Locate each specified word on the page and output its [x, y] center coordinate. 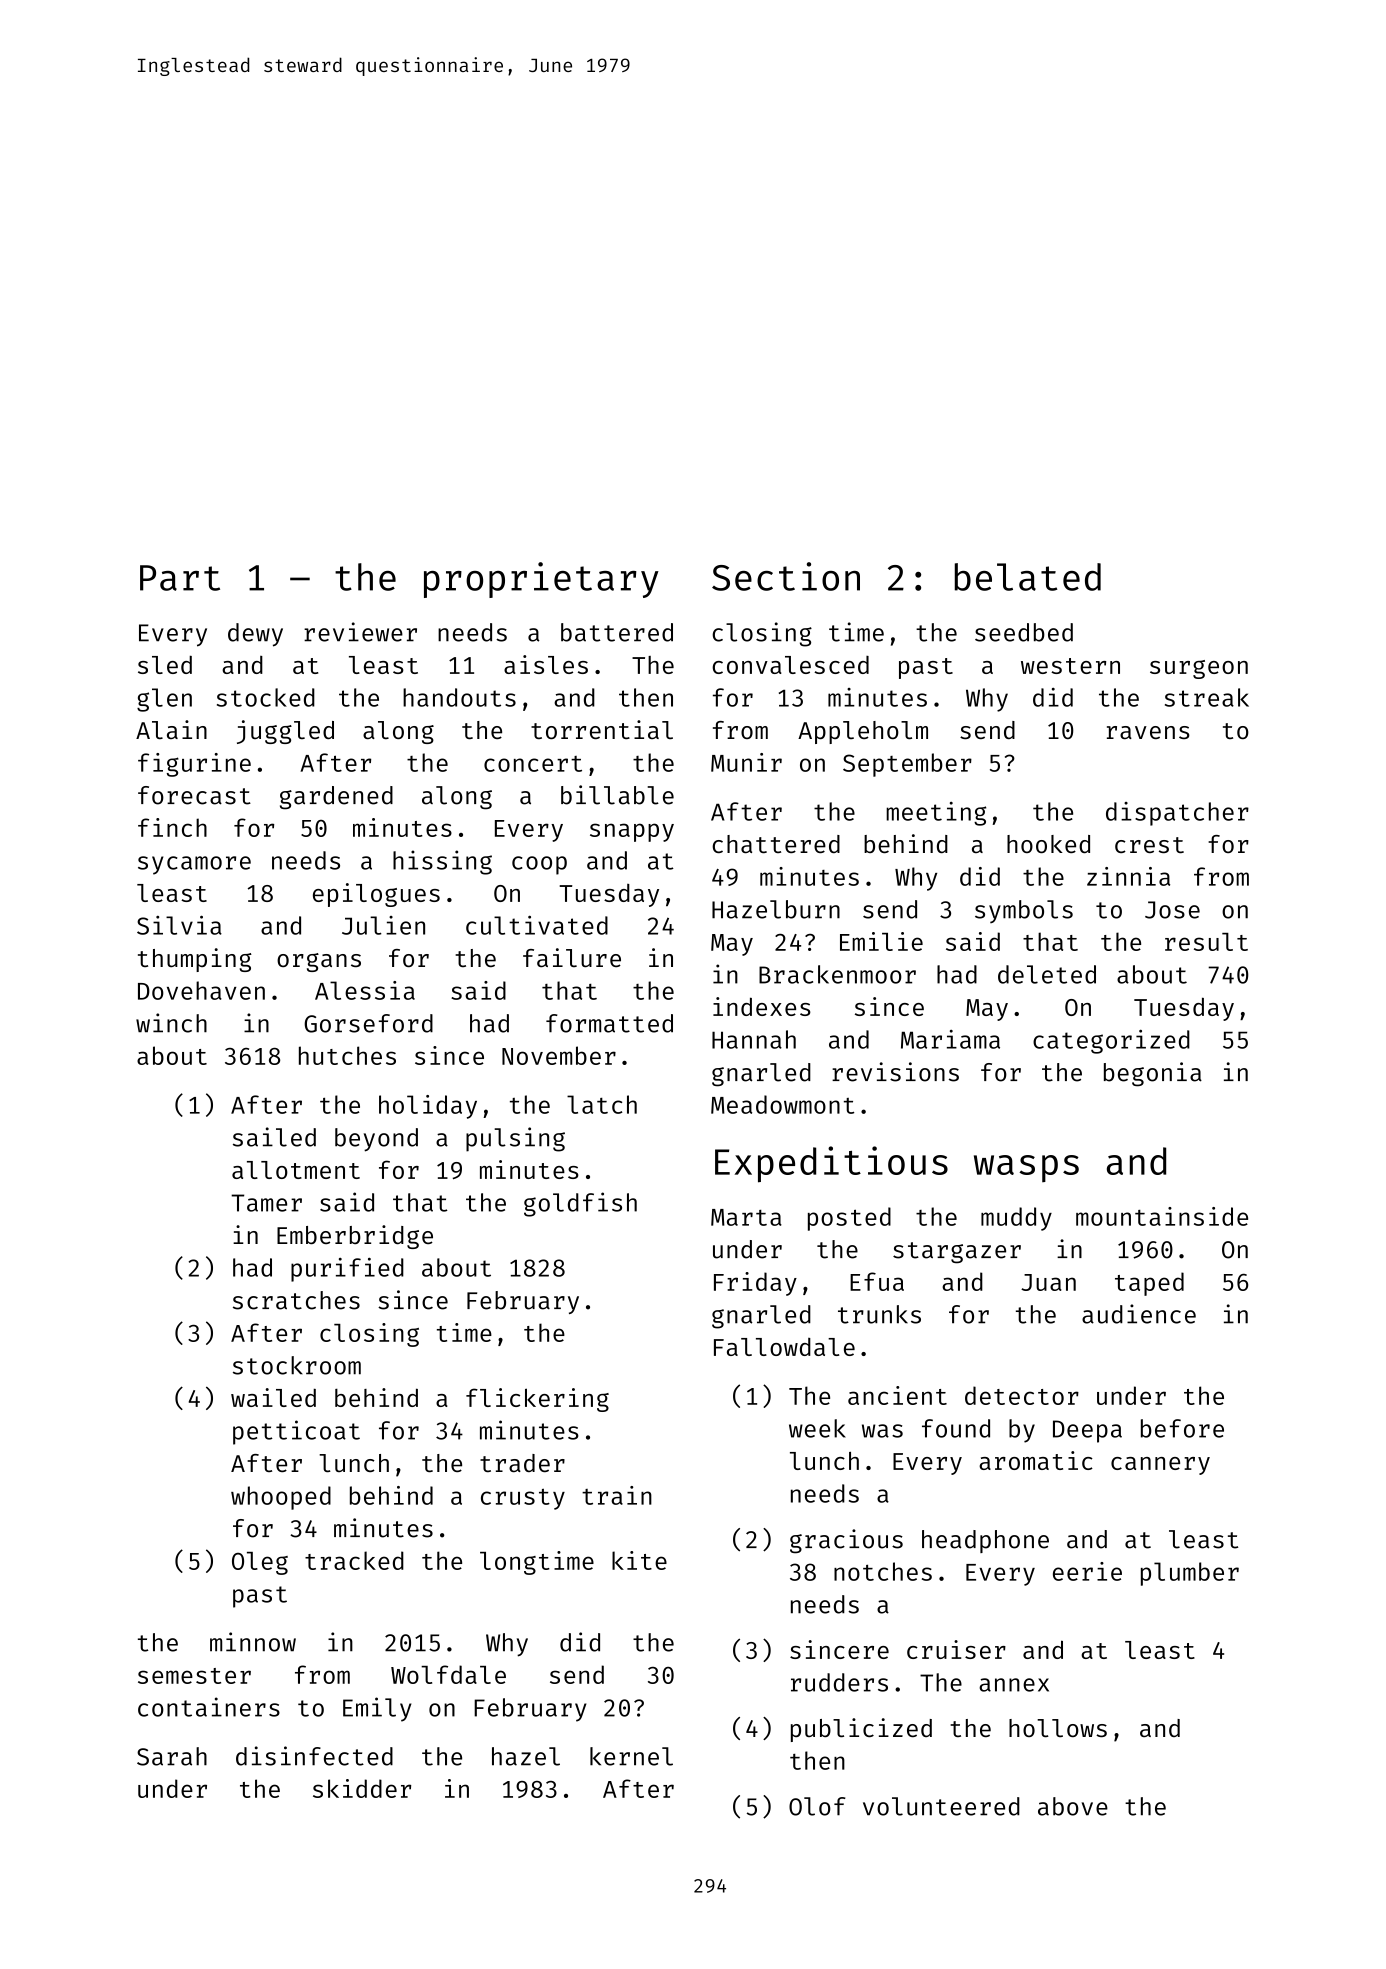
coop [539, 865]
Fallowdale [784, 1347]
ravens [1148, 732]
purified [347, 1270]
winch [171, 1023]
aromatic [1036, 1460]
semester [194, 1676]
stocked [266, 697]
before [1182, 1428]
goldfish [580, 1204]
